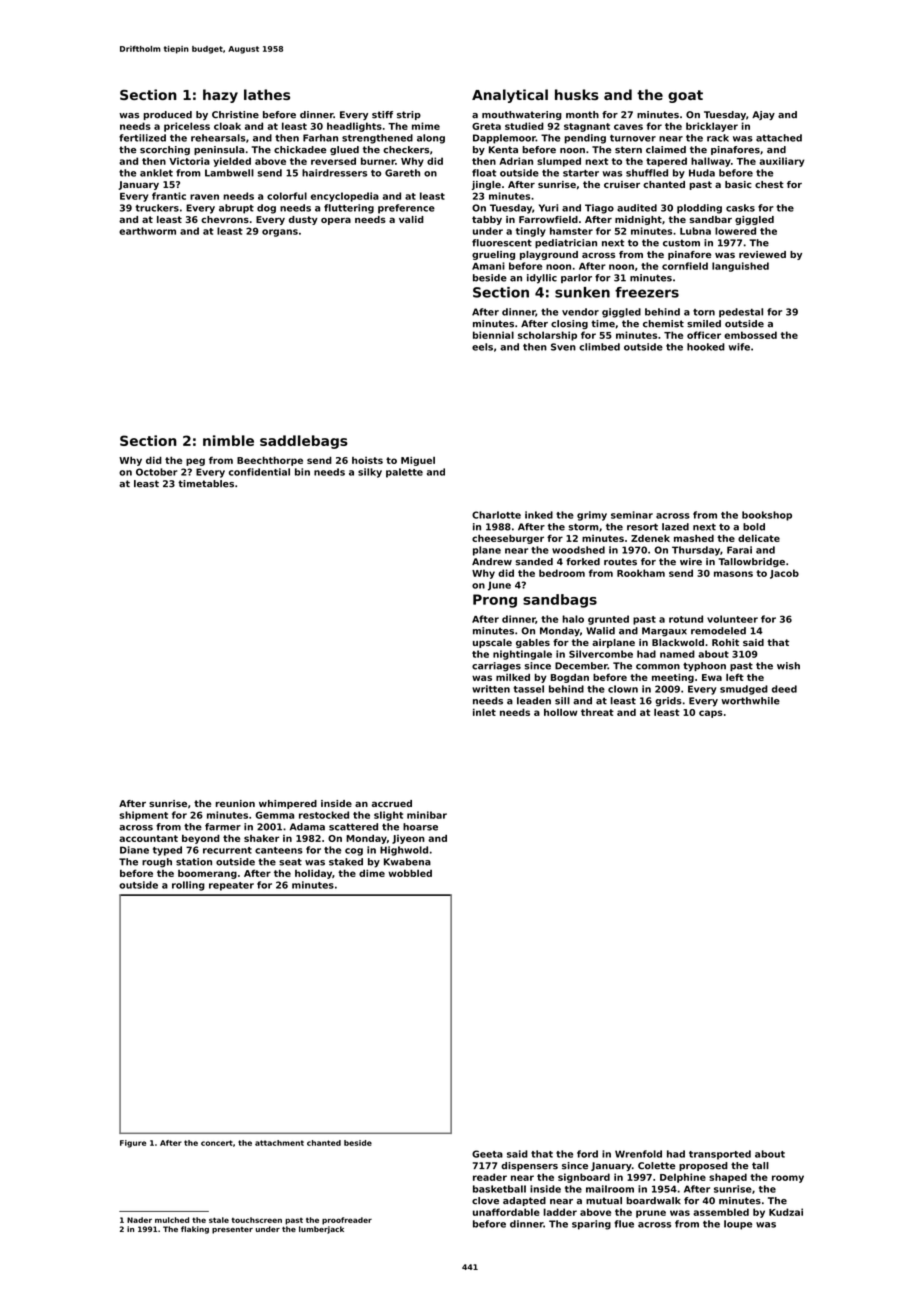 The image size is (924, 1308). What do you see at coordinates (788, 1179) in the screenshot?
I see `roomy` at bounding box center [788, 1179].
